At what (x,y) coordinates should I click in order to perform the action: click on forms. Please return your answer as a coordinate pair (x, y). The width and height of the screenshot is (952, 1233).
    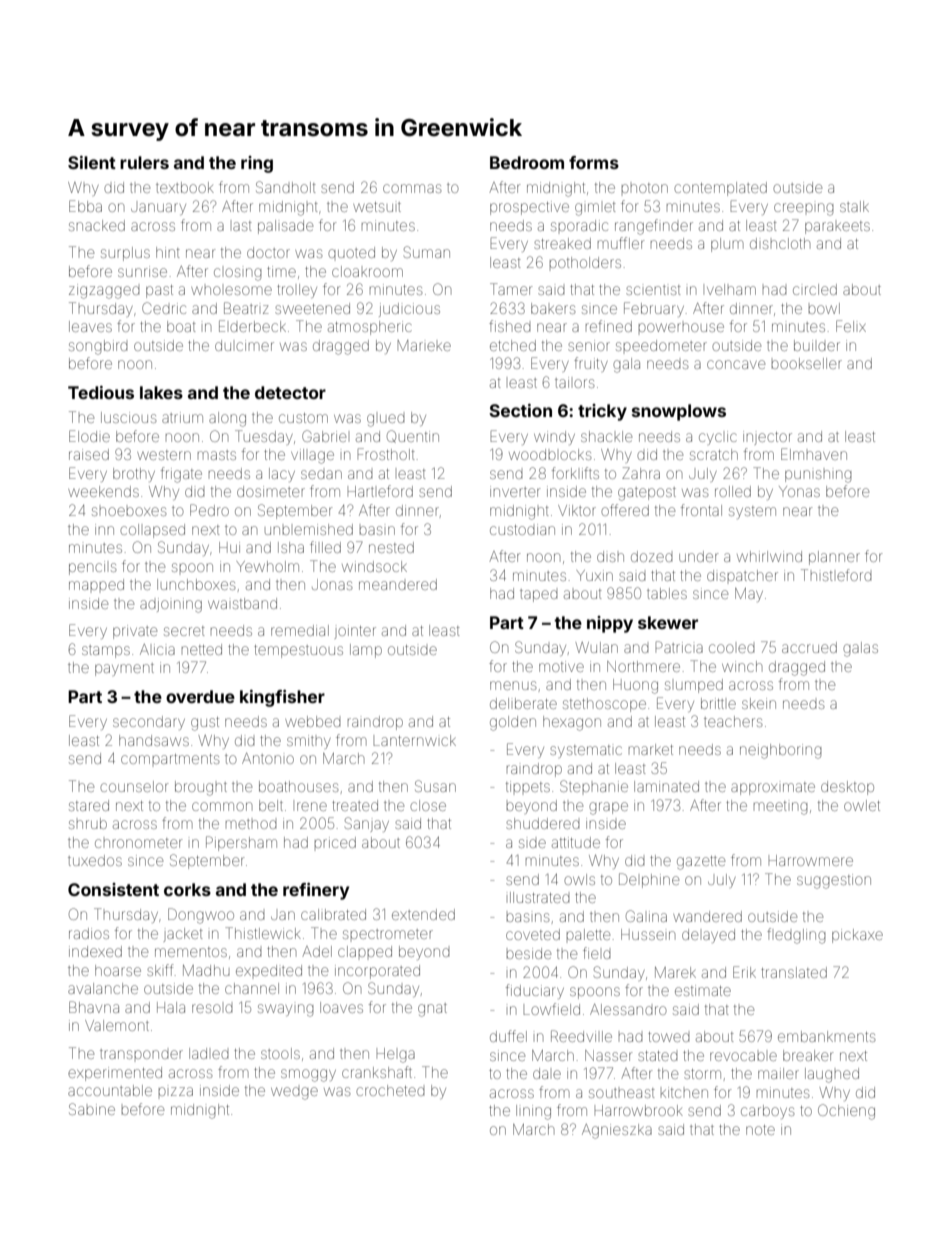
    Looking at the image, I should click on (594, 162).
